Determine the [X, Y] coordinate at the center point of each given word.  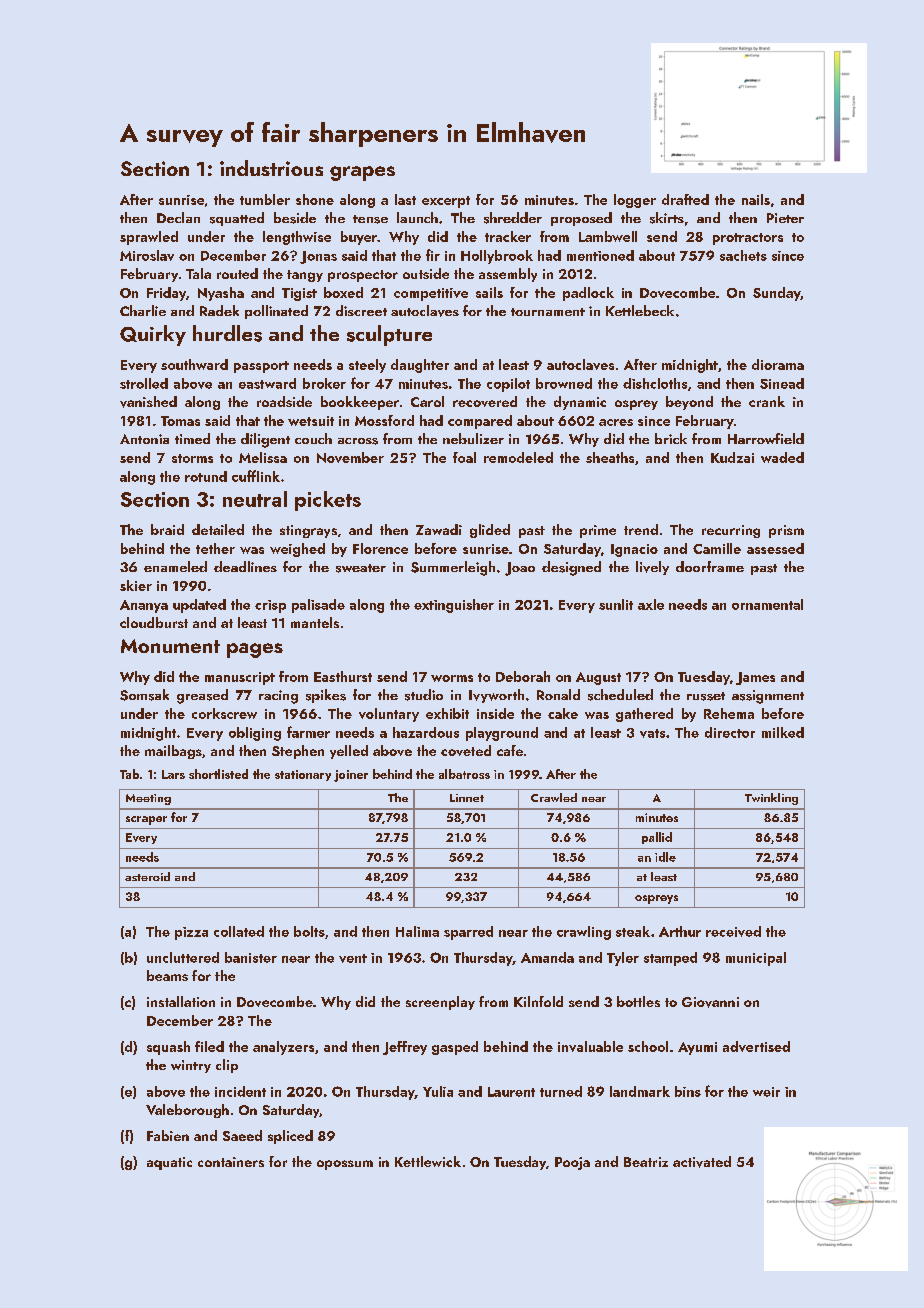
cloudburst [154, 622]
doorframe [710, 566]
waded [782, 457]
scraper [146, 820]
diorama [778, 364]
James [755, 678]
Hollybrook [497, 257]
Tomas [180, 421]
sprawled [149, 238]
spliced [290, 1137]
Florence [380, 548]
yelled [349, 752]
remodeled [518, 457]
